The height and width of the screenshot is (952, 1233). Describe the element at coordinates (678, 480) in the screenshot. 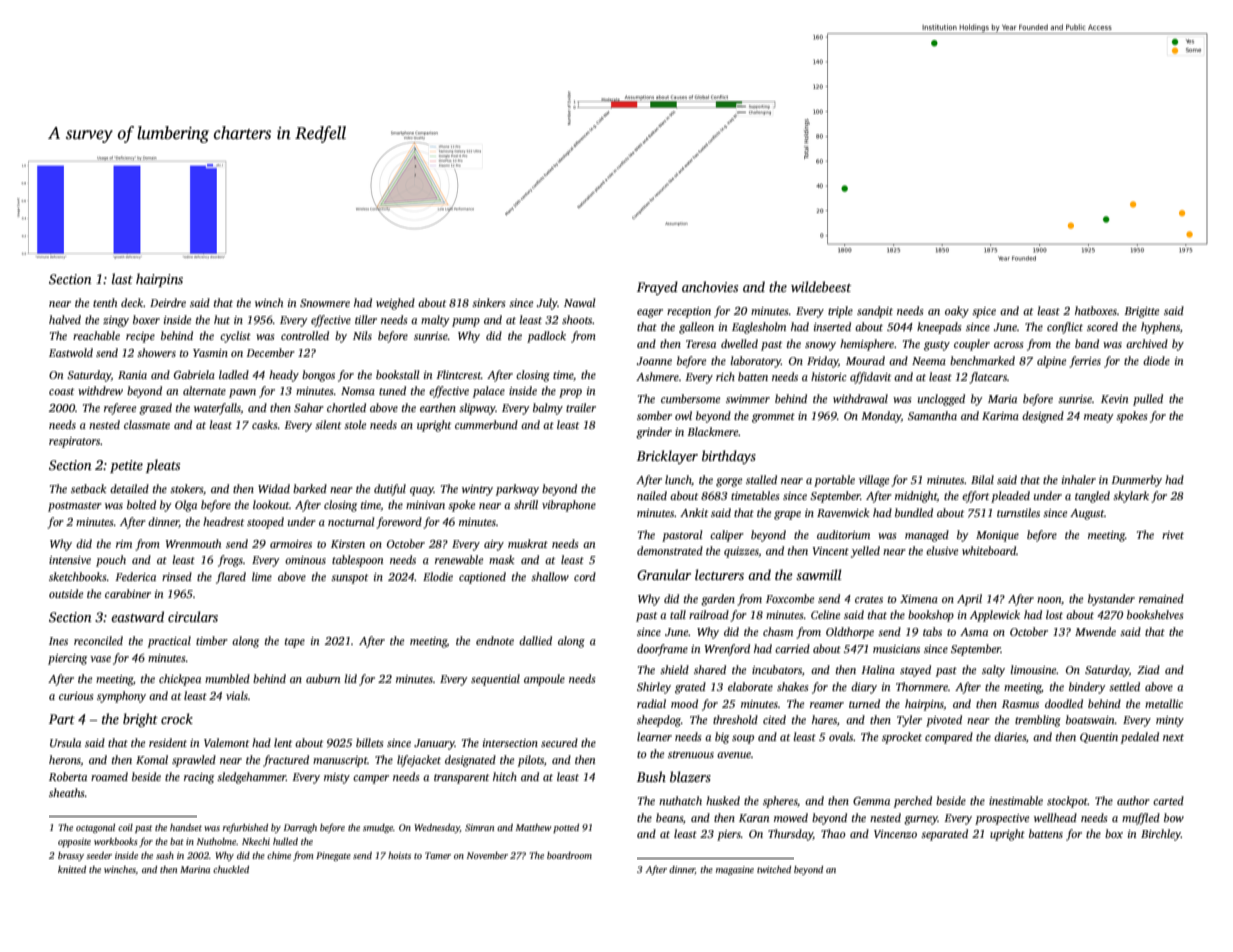

I see `lunch` at that location.
